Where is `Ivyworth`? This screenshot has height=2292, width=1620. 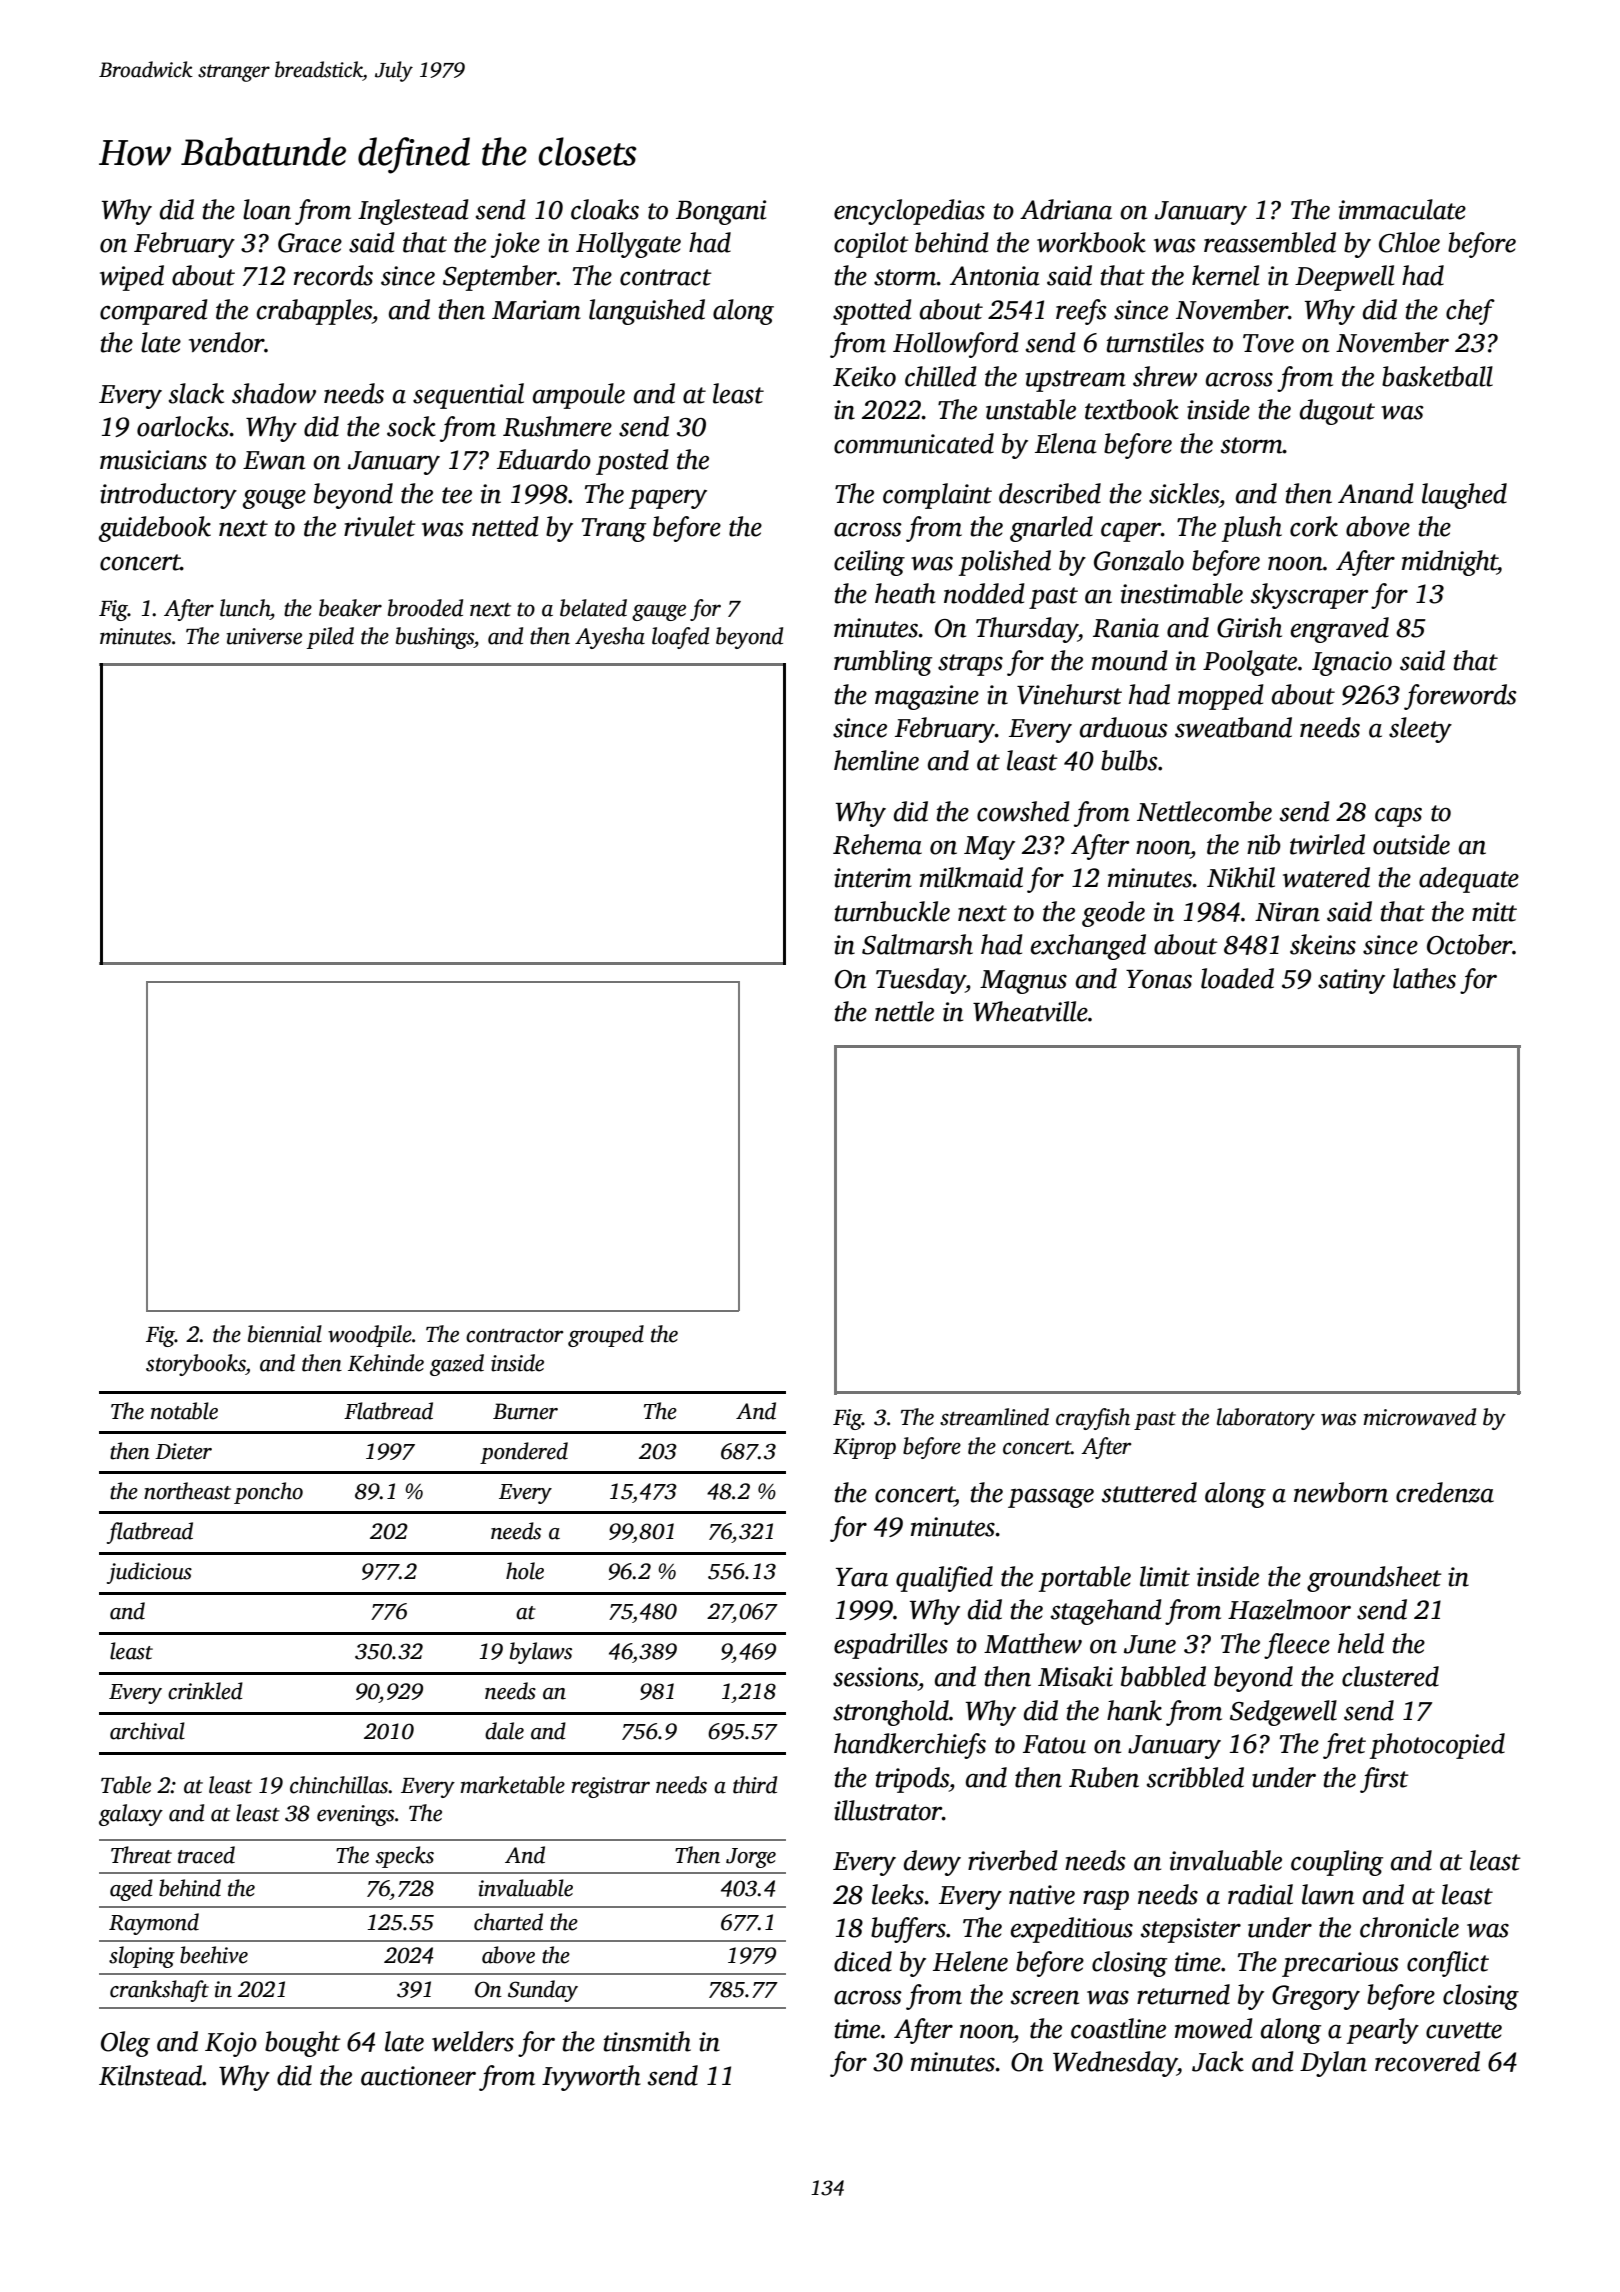
Ivyworth is located at coordinates (591, 2078).
